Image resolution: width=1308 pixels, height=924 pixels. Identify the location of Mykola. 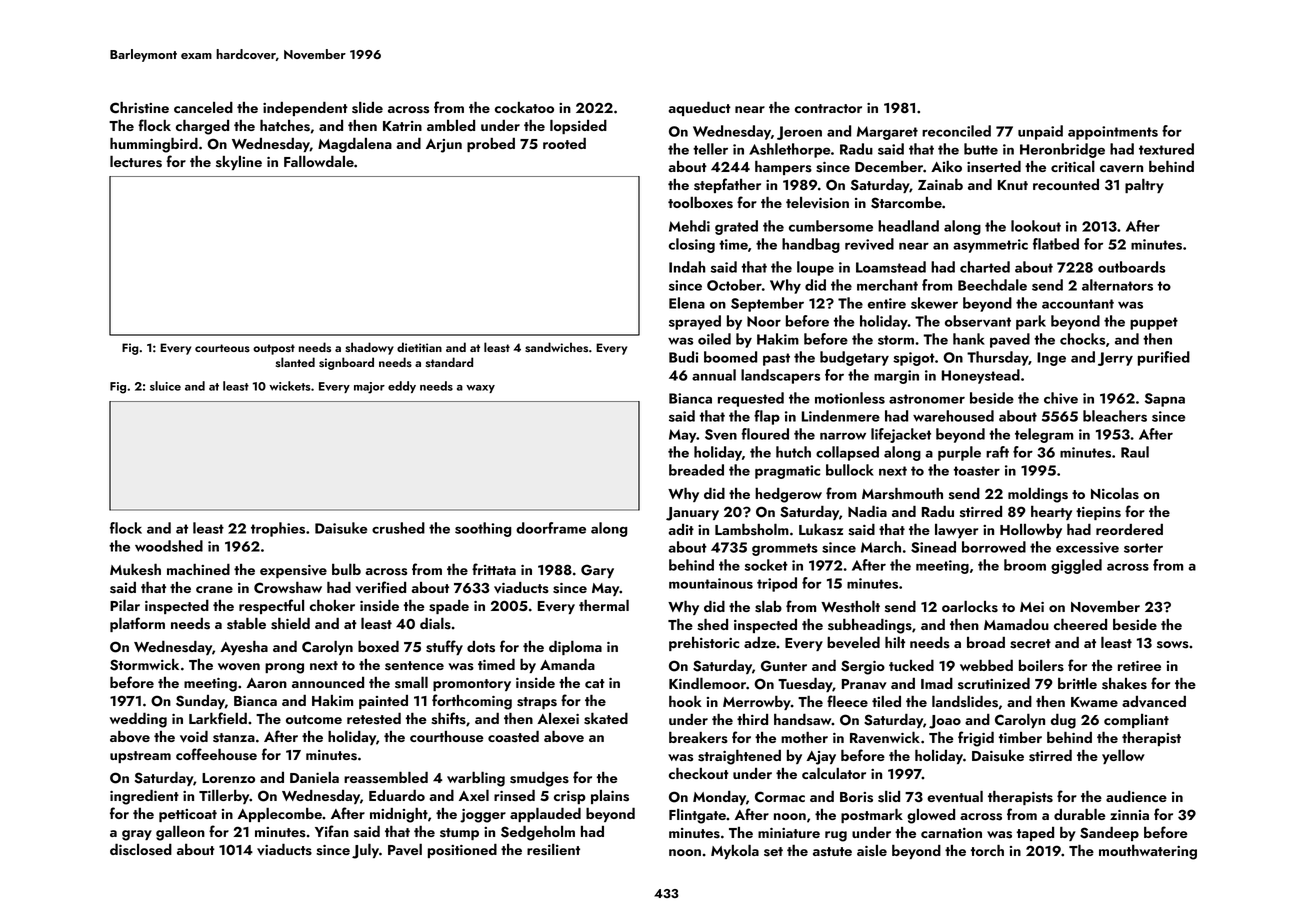
(735, 851).
